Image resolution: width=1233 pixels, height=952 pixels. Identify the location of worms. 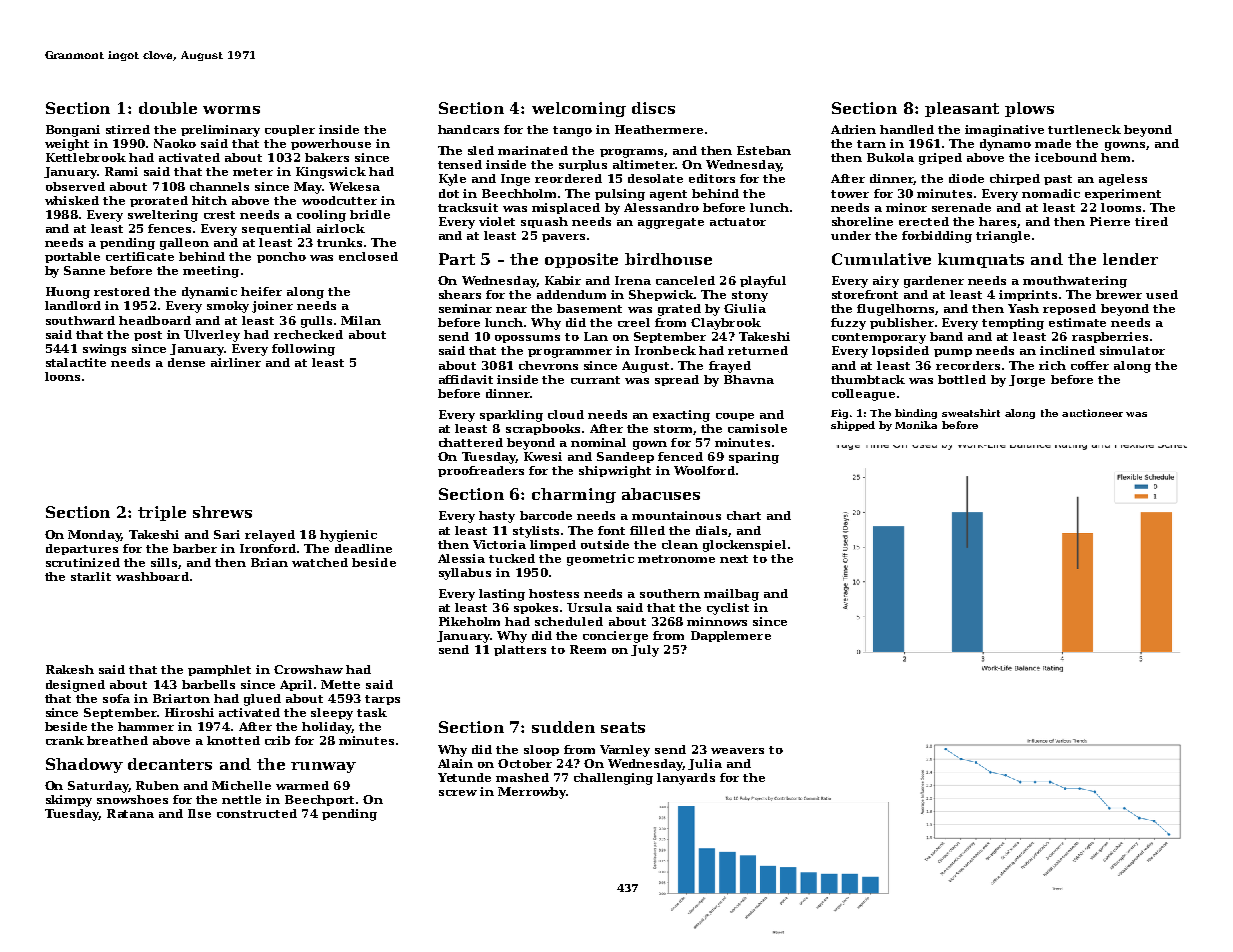
(231, 110).
